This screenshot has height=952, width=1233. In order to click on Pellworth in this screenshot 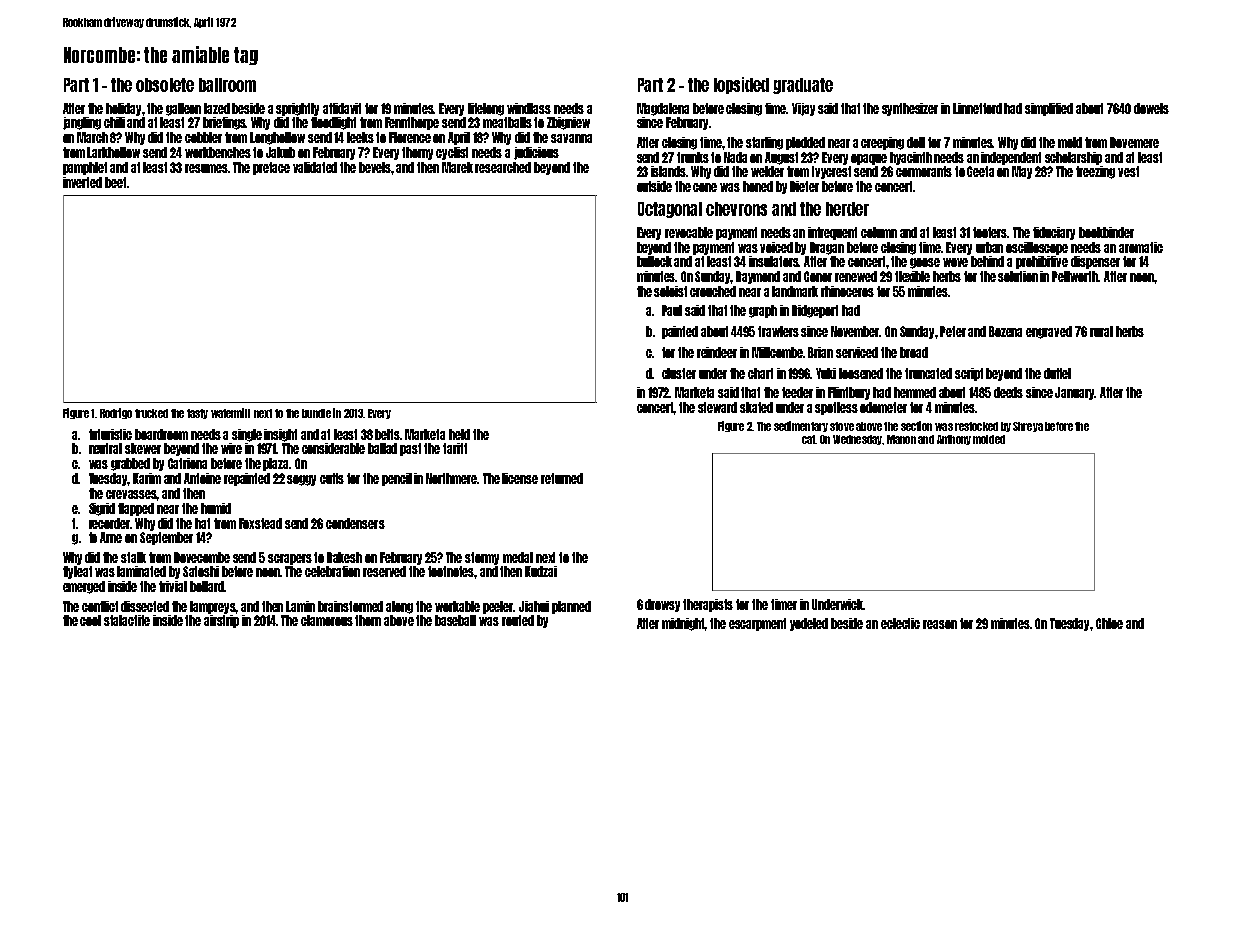, I will do `click(1075, 276)`.
